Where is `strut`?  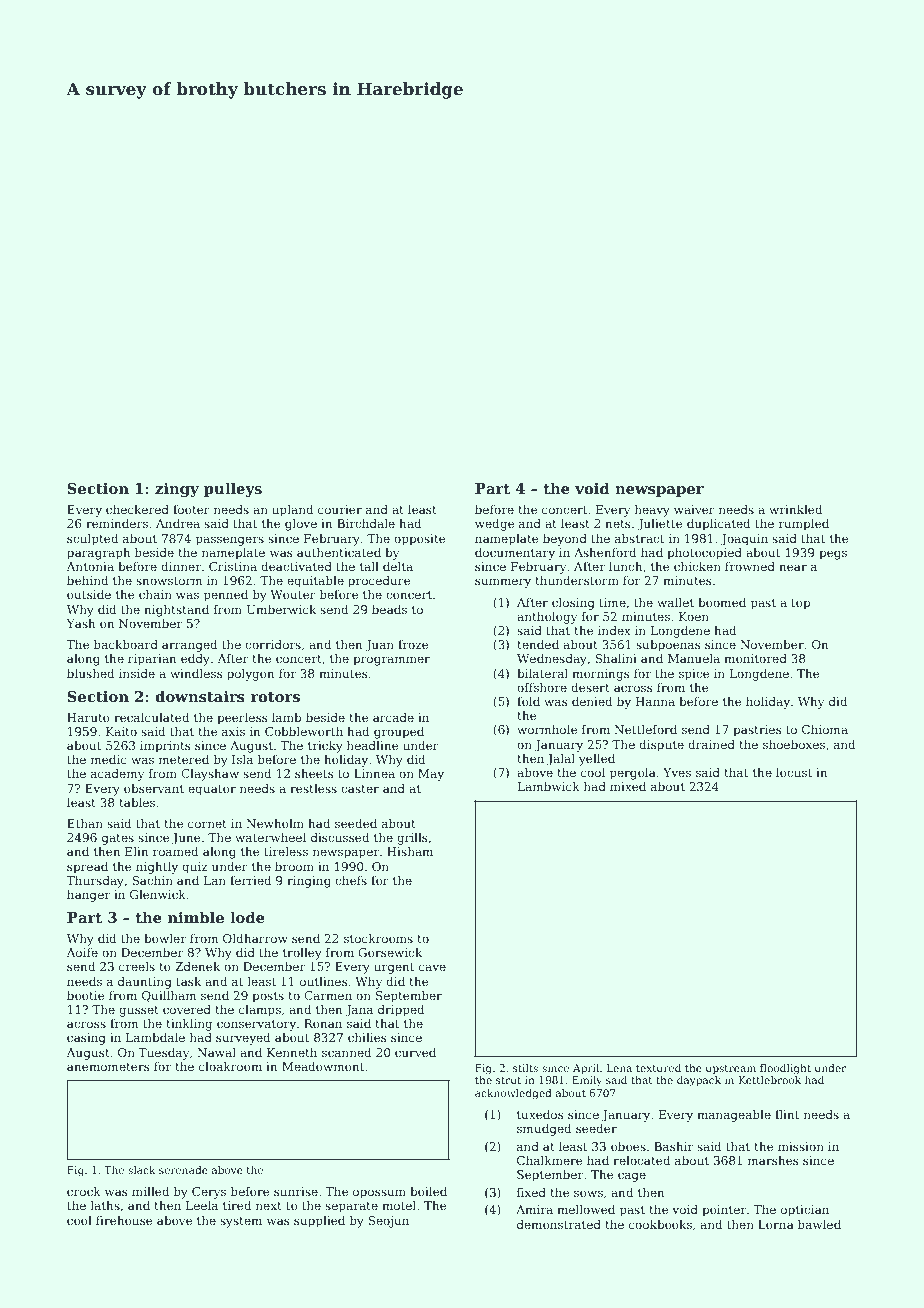
strut is located at coordinates (508, 1080).
